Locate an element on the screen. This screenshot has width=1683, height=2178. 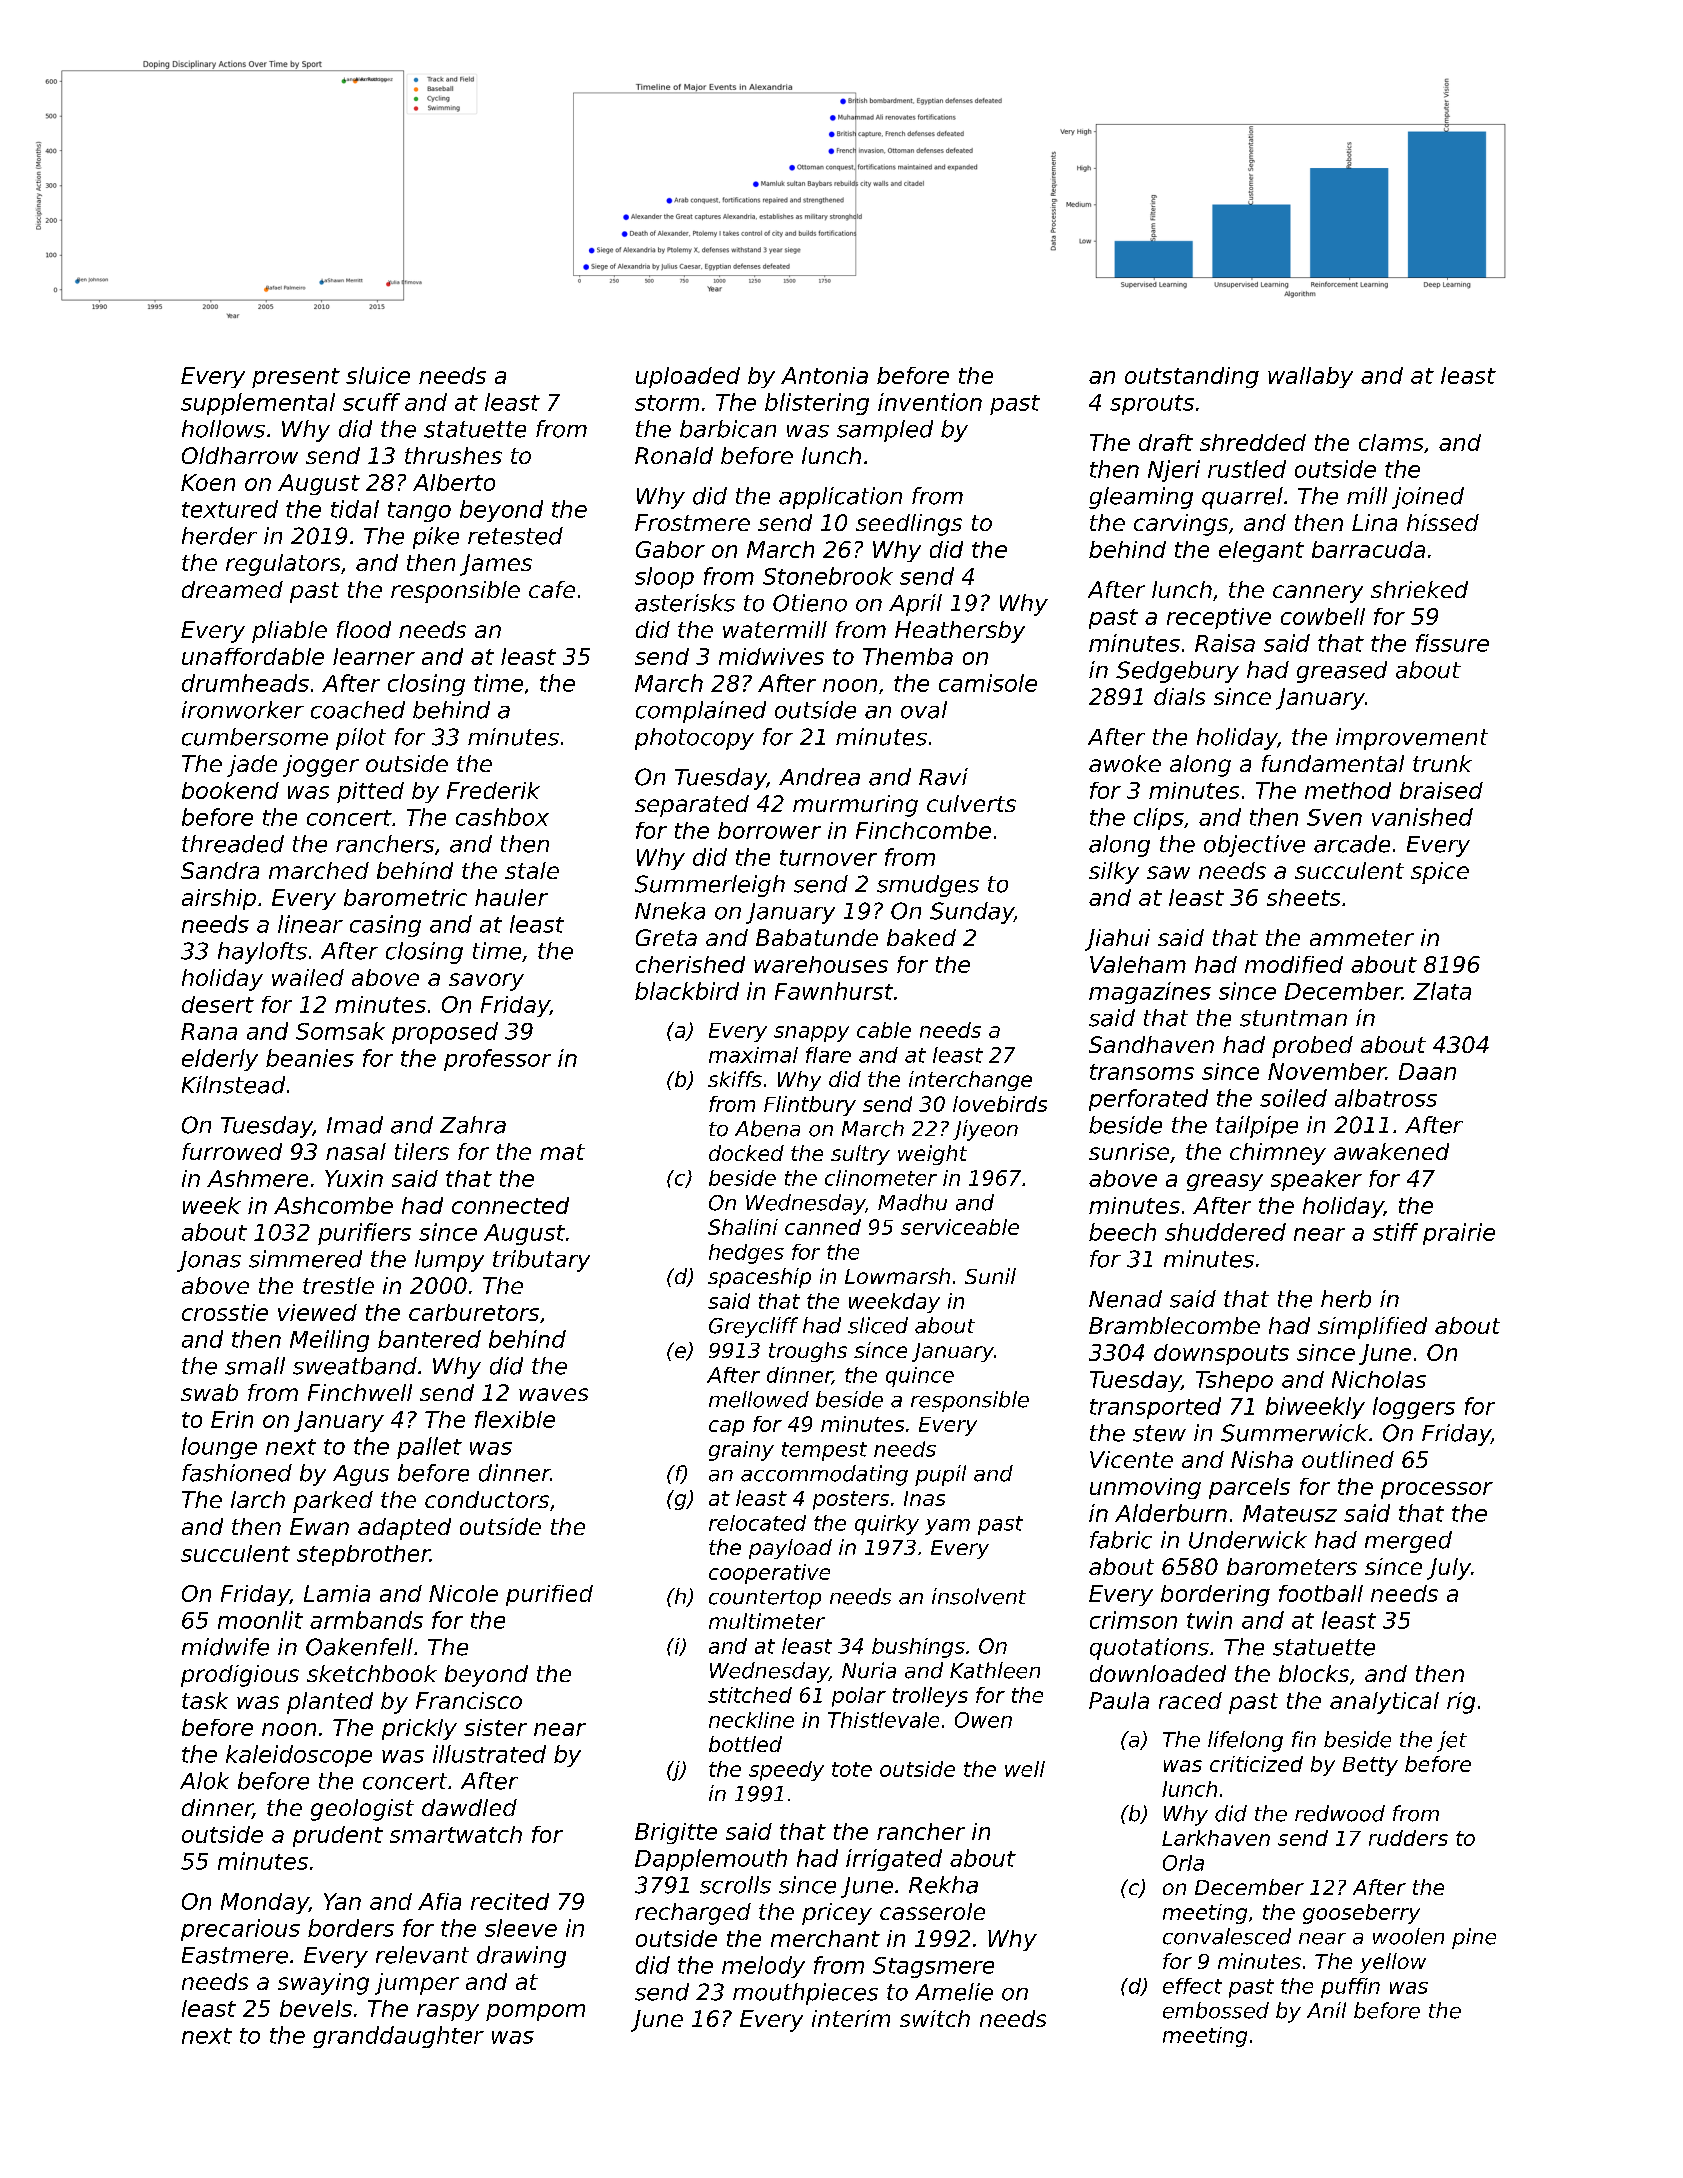
uploaded is located at coordinates (688, 377).
